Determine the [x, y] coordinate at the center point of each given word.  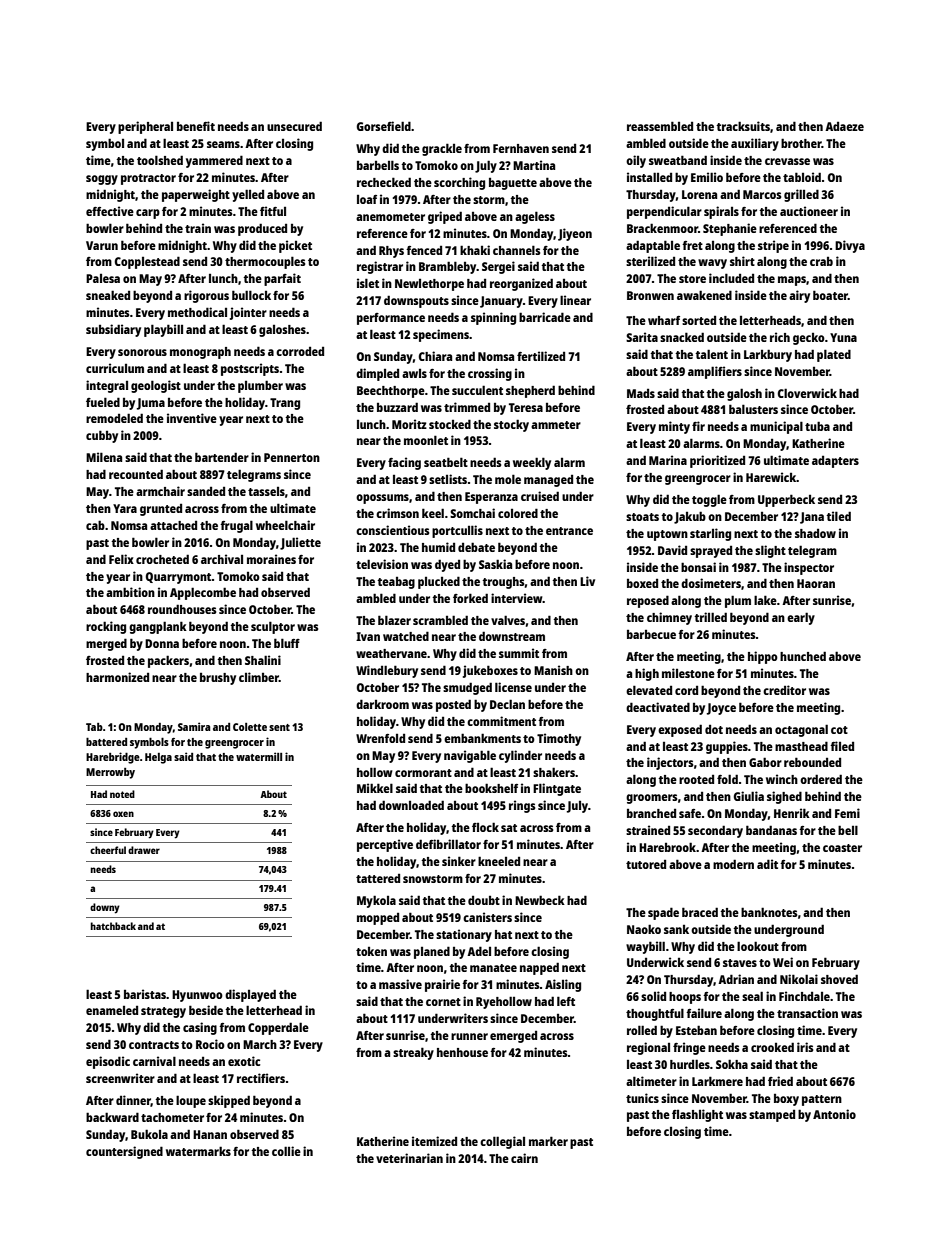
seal [752, 996]
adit [767, 864]
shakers [554, 772]
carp [148, 214]
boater [830, 295]
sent [279, 727]
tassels [266, 491]
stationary [464, 935]
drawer [144, 850]
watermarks [198, 1151]
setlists [448, 479]
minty [674, 427]
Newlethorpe [429, 285]
